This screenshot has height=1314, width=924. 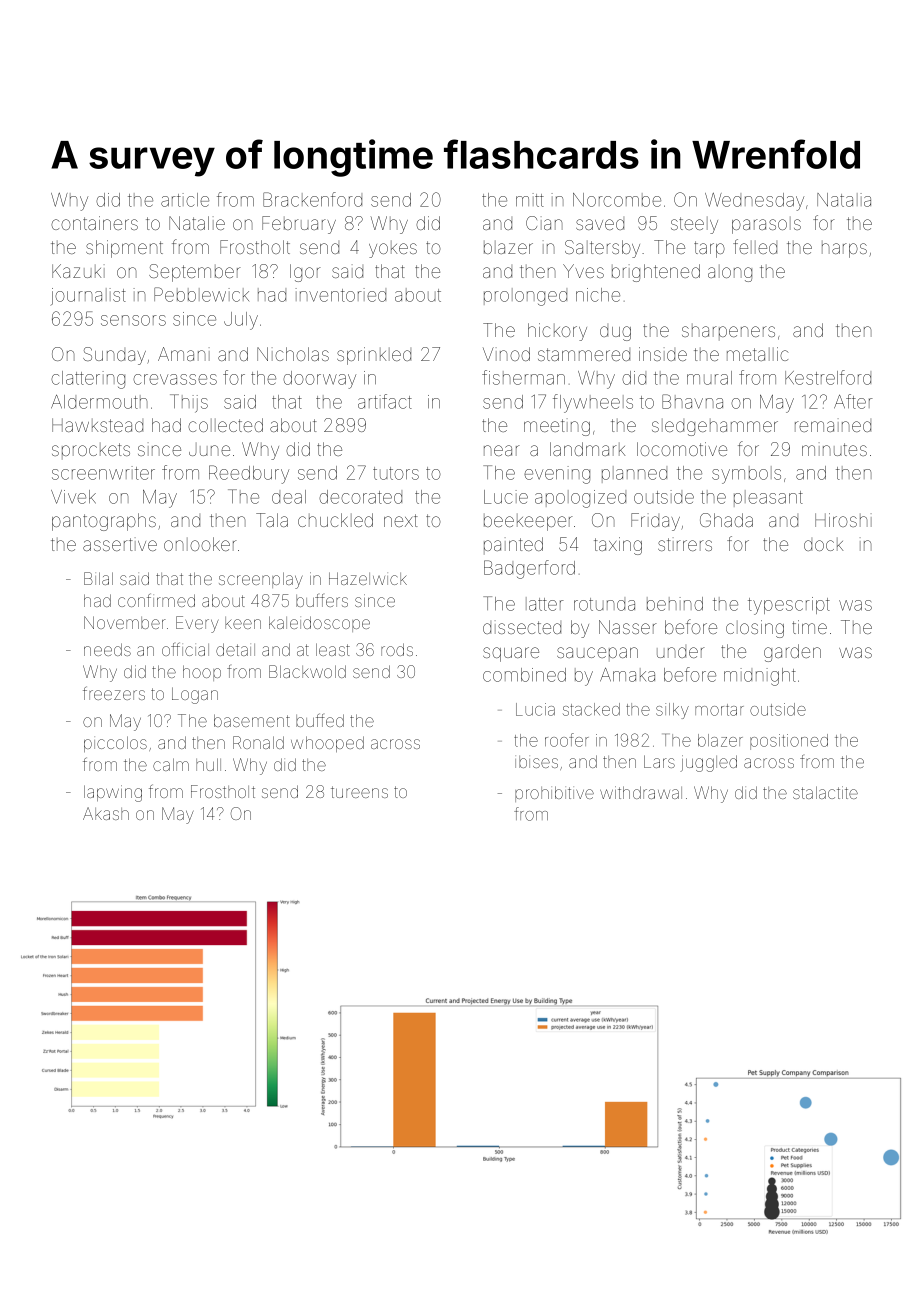 I want to click on dock, so click(x=823, y=544).
